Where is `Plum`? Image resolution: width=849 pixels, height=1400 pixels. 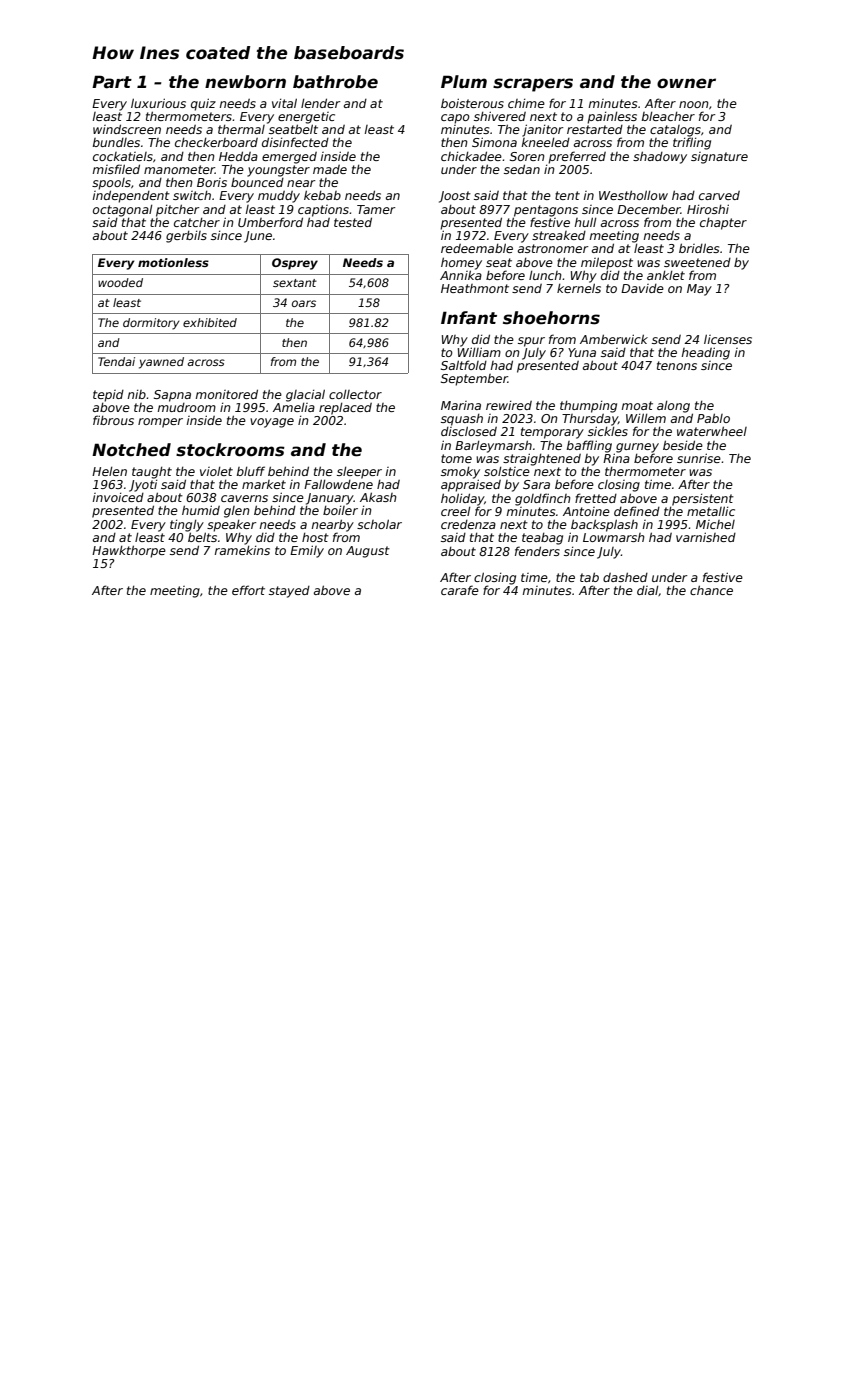
Plum is located at coordinates (464, 81).
